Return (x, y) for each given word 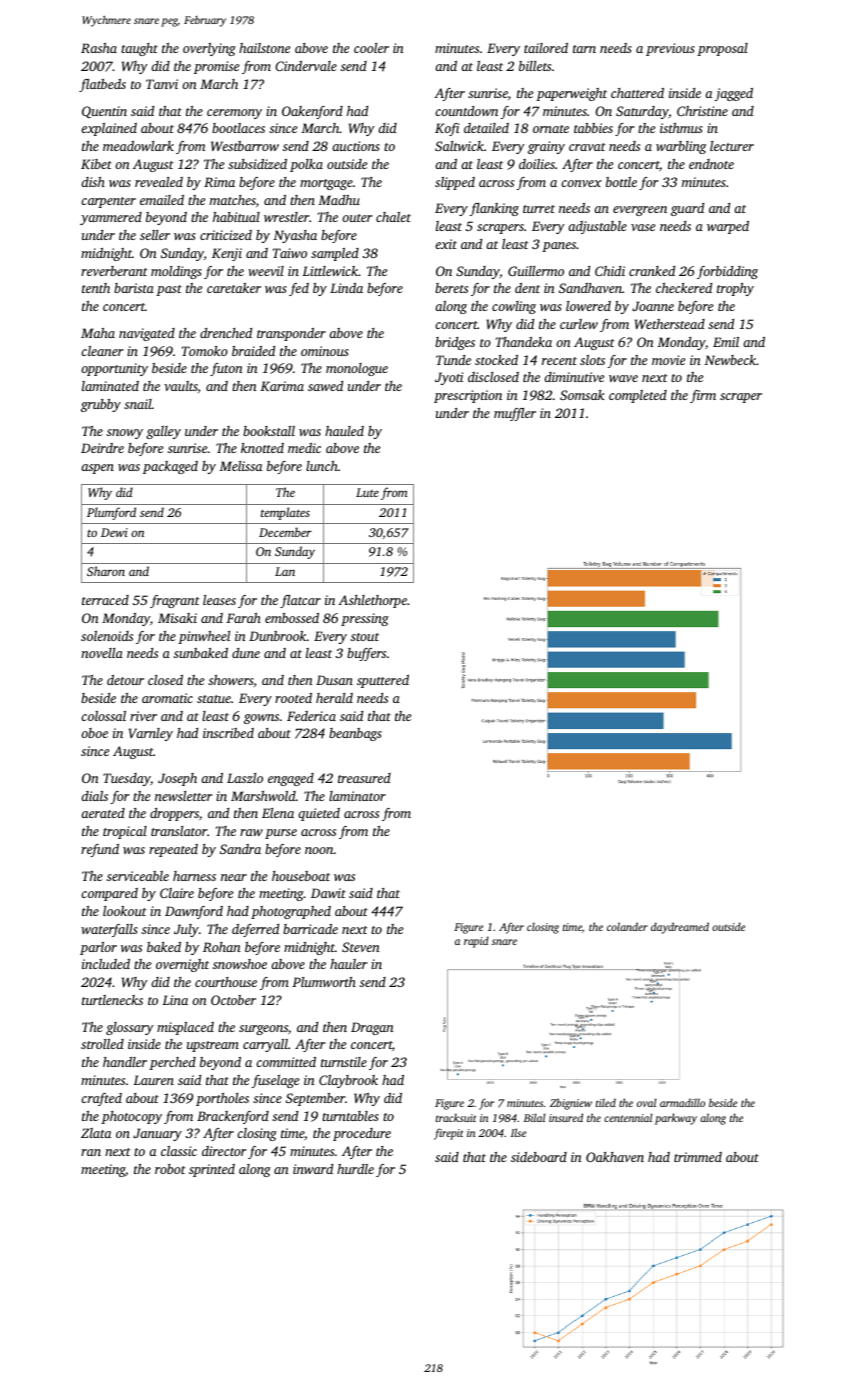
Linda (346, 288)
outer (357, 218)
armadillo (682, 1102)
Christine (702, 111)
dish (93, 182)
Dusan (334, 680)
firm (703, 396)
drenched (226, 333)
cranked (652, 271)
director (224, 1151)
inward (313, 1169)
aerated (103, 813)
